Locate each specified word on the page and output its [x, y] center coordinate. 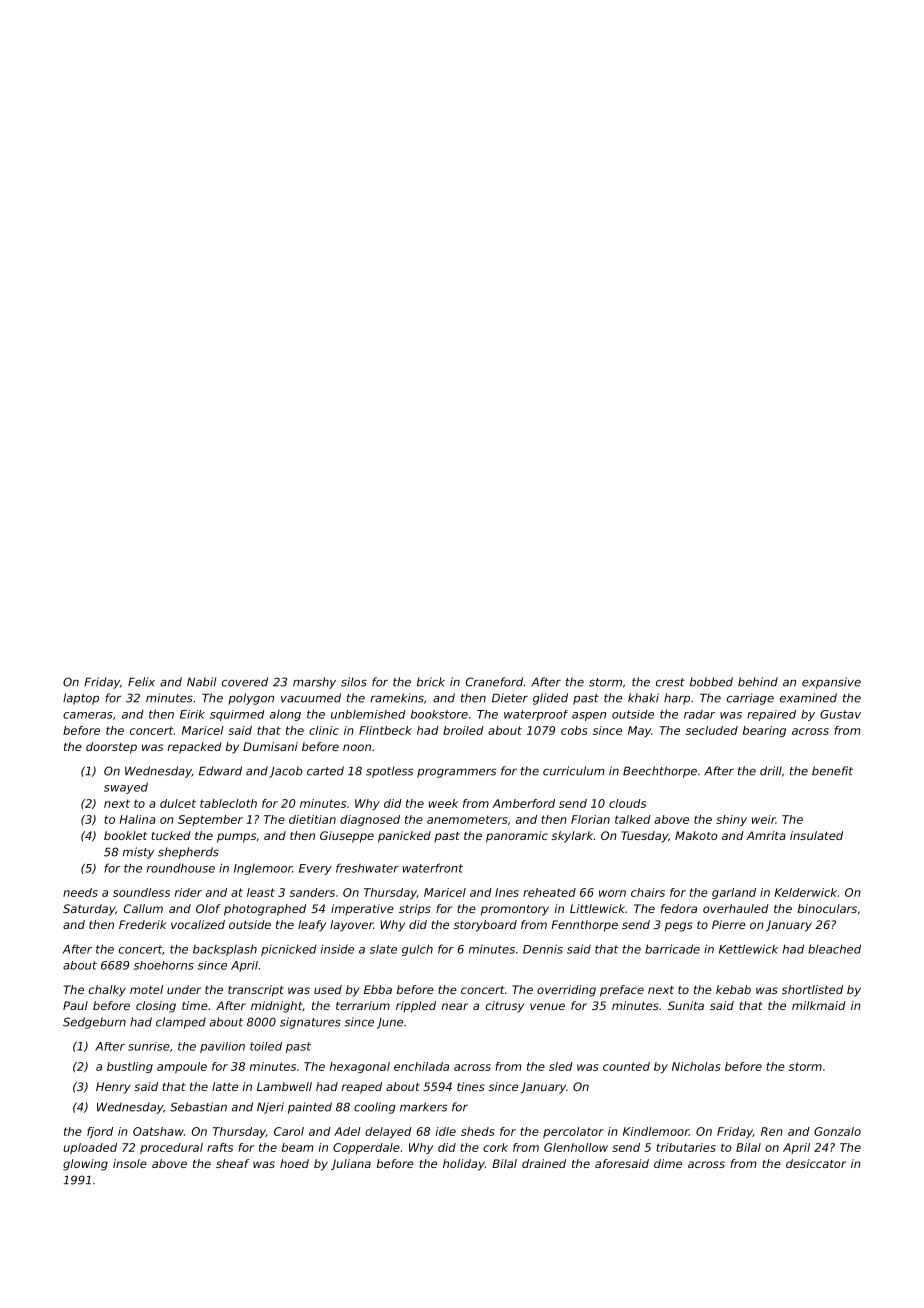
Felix [141, 682]
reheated [549, 892]
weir [764, 819]
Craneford [494, 682]
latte [225, 1086]
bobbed [711, 682]
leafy [312, 926]
